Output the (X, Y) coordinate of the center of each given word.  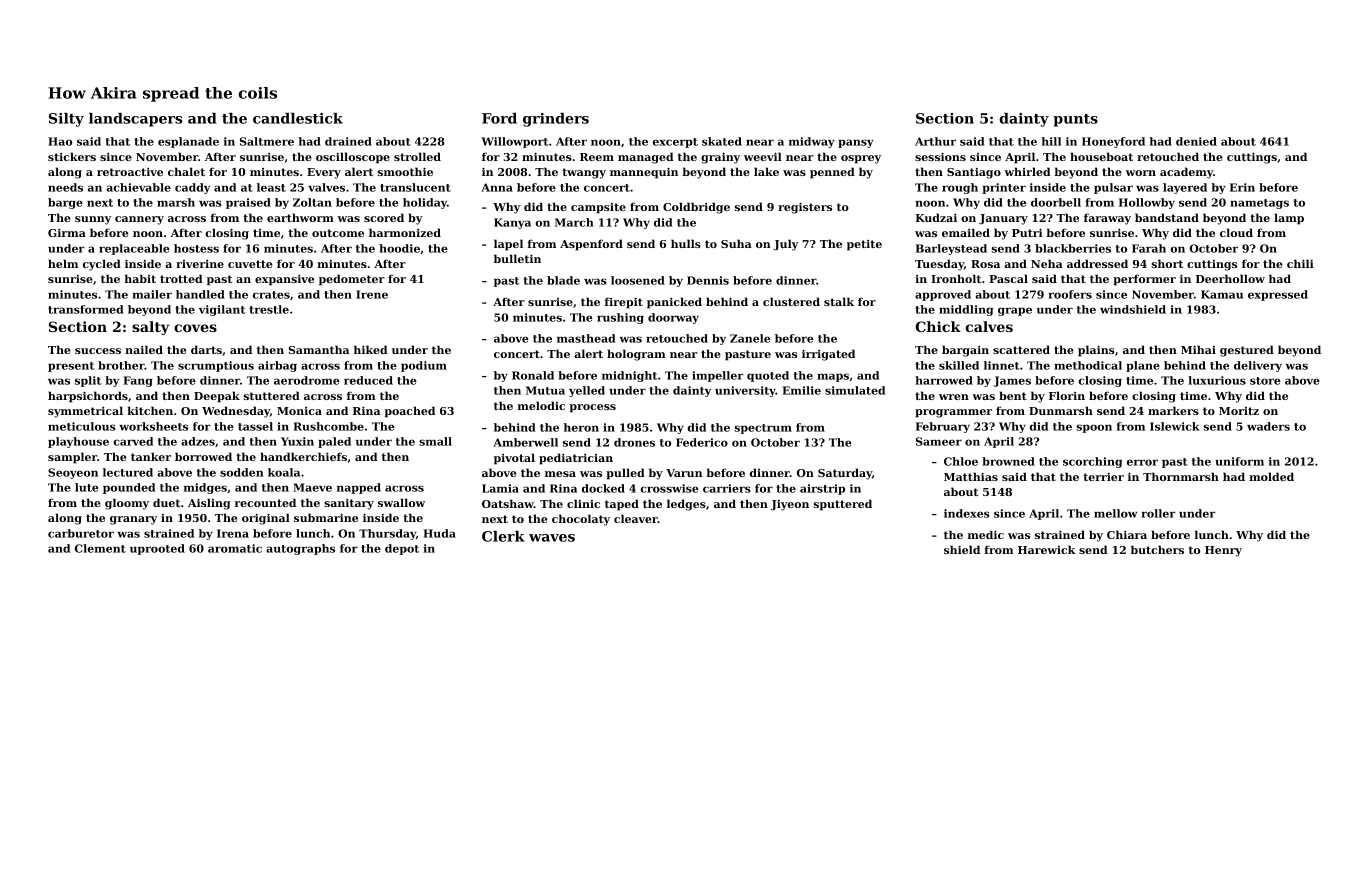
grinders (556, 120)
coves (195, 328)
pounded (129, 488)
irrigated (828, 355)
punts (1075, 120)
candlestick (298, 118)
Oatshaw (508, 503)
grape (1015, 311)
